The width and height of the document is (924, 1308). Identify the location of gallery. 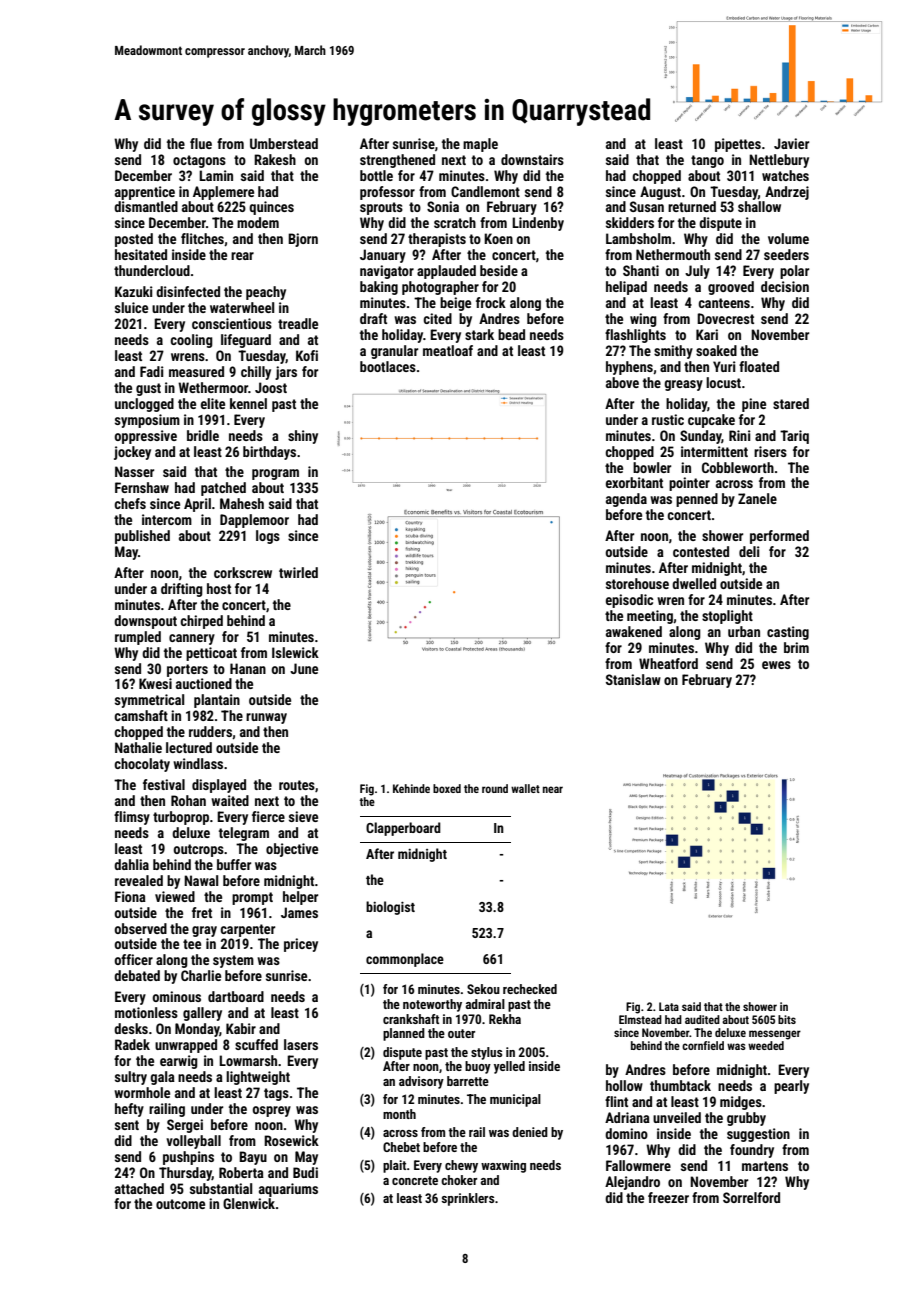
(202, 1014).
